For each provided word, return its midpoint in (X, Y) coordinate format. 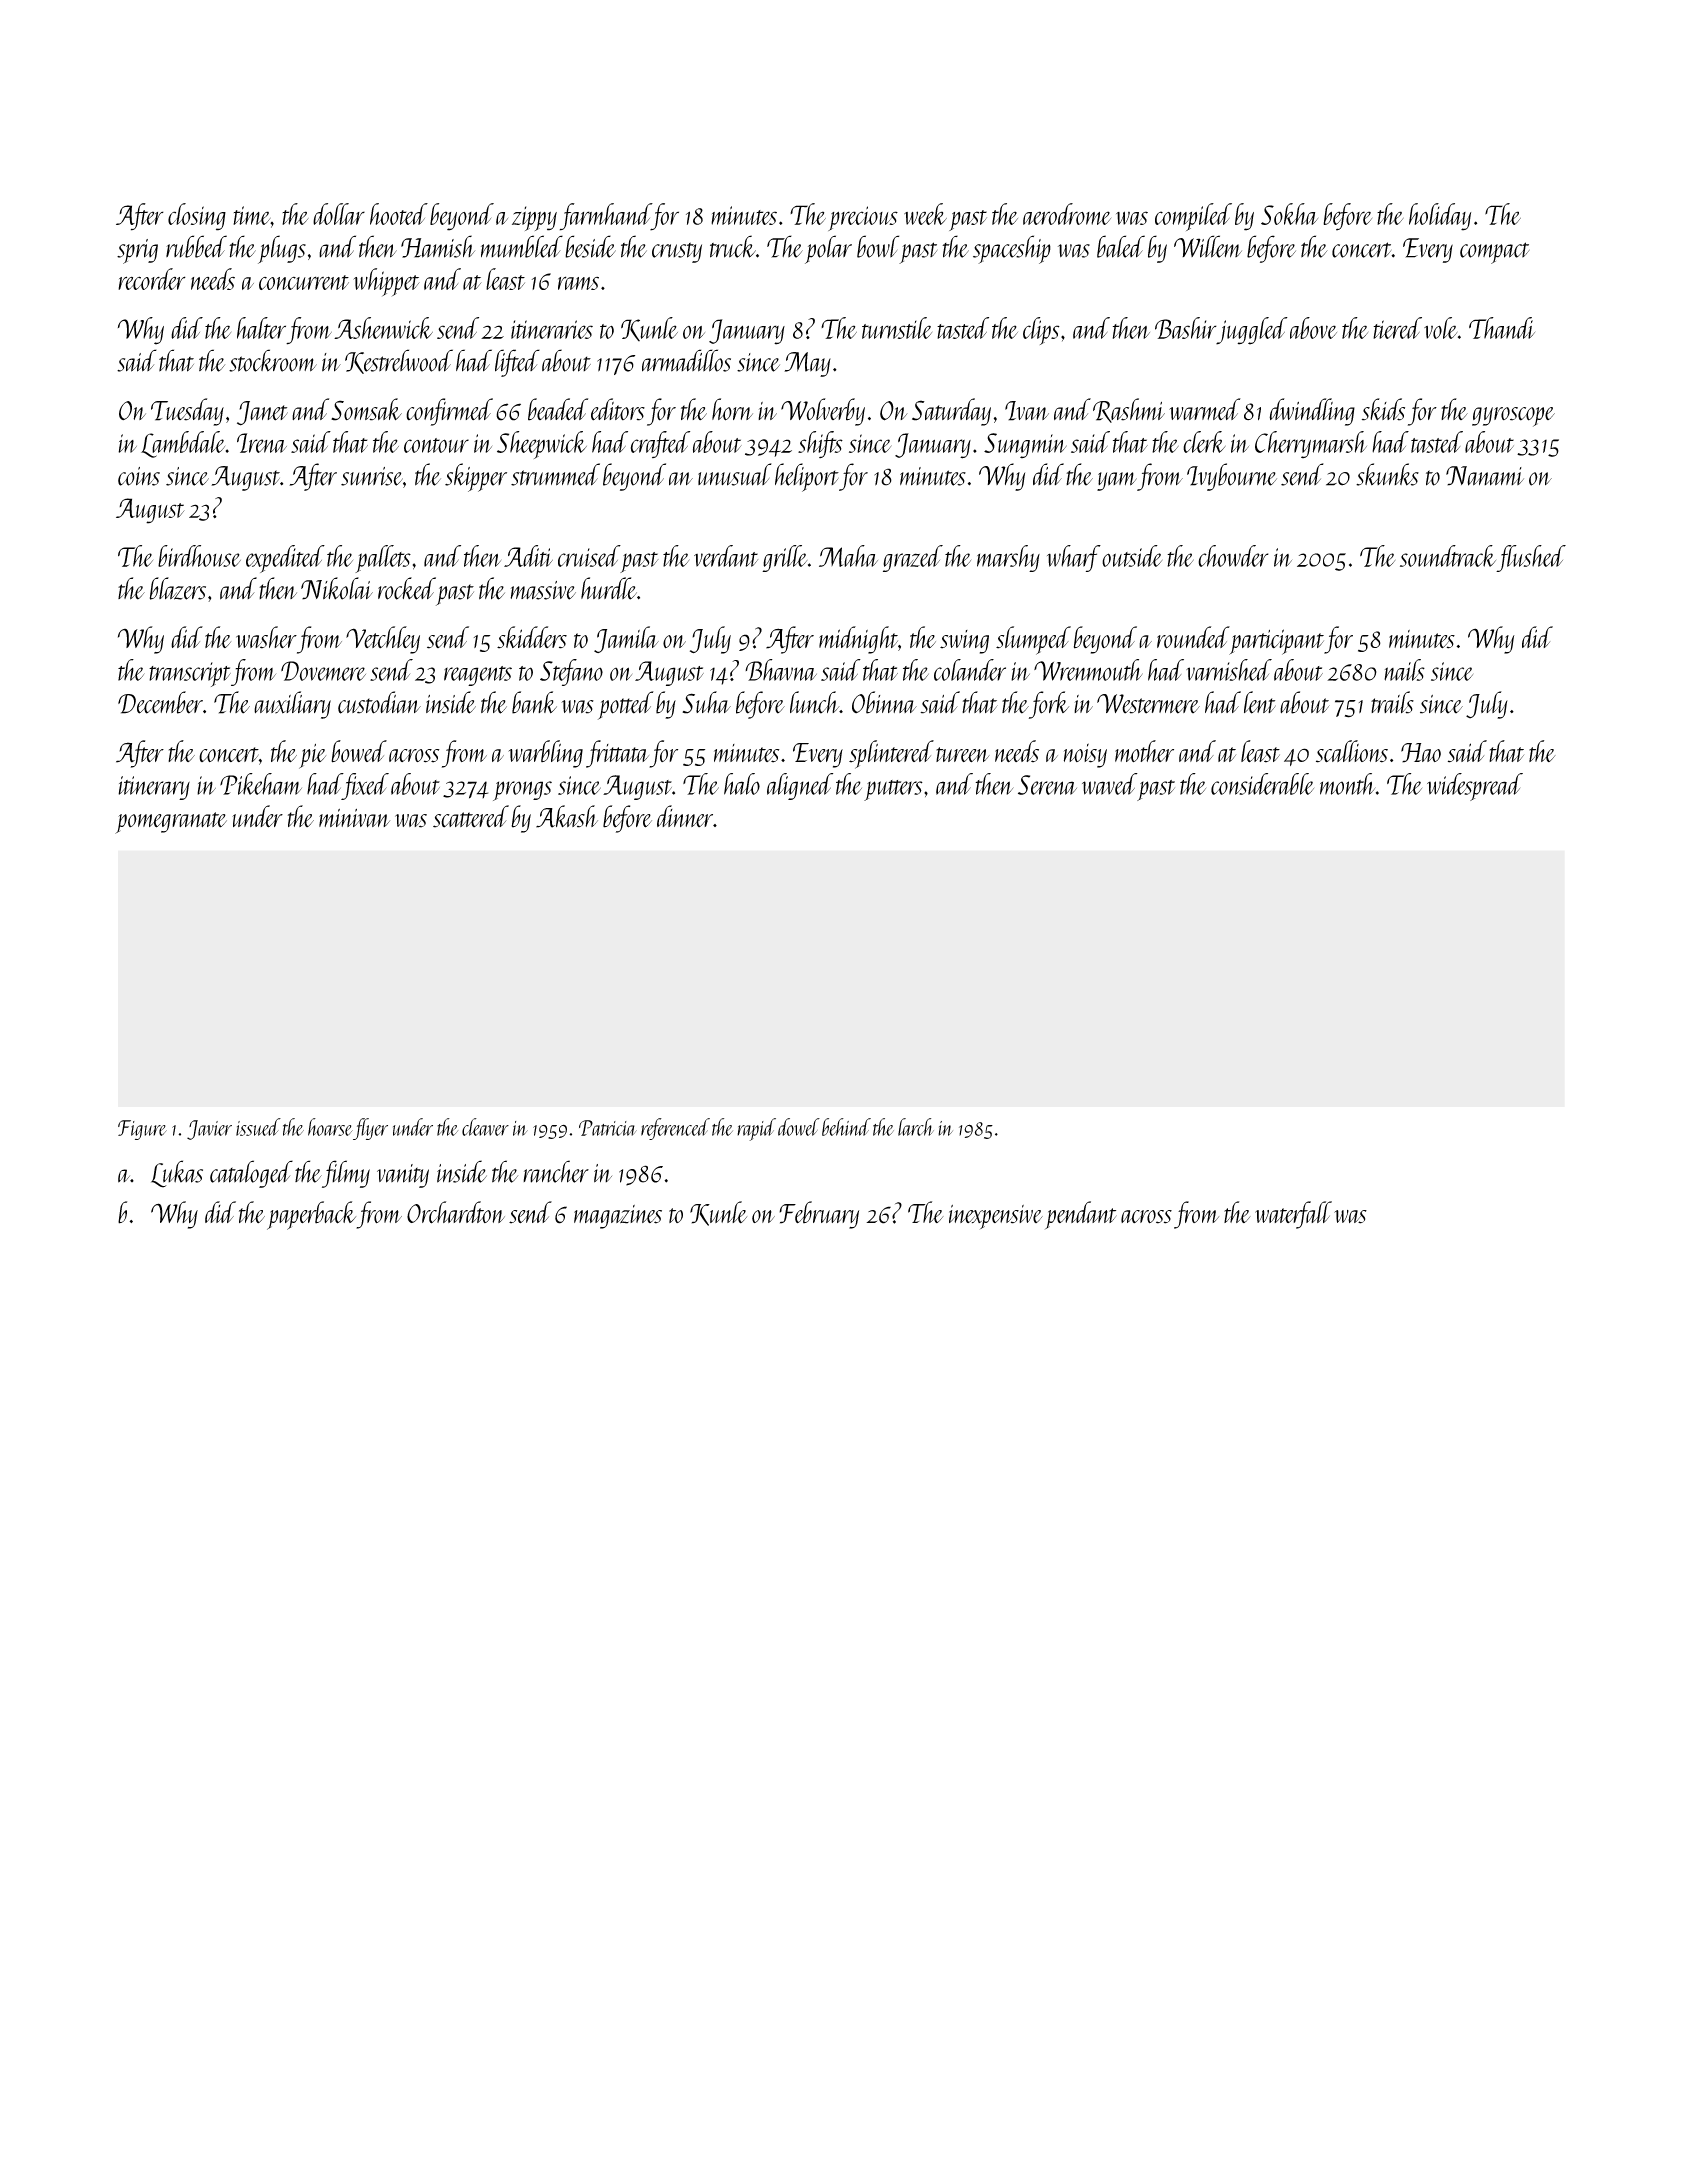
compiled (1193, 217)
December (160, 702)
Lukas (177, 1174)
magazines (618, 1217)
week (925, 214)
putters (893, 790)
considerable (1262, 784)
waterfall (1293, 1215)
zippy (534, 218)
